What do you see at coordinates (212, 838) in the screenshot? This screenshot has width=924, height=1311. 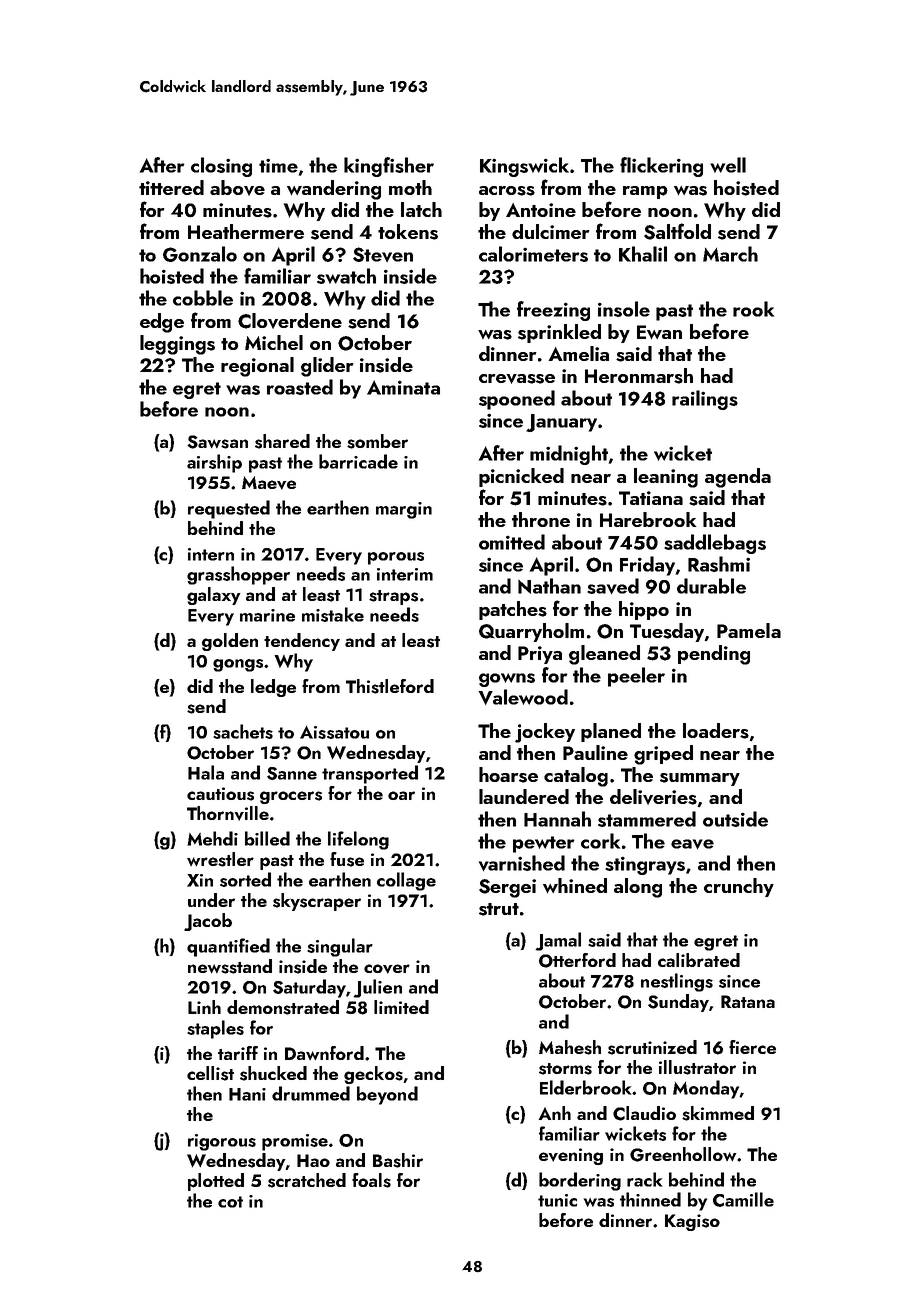 I see `Mehdi` at bounding box center [212, 838].
